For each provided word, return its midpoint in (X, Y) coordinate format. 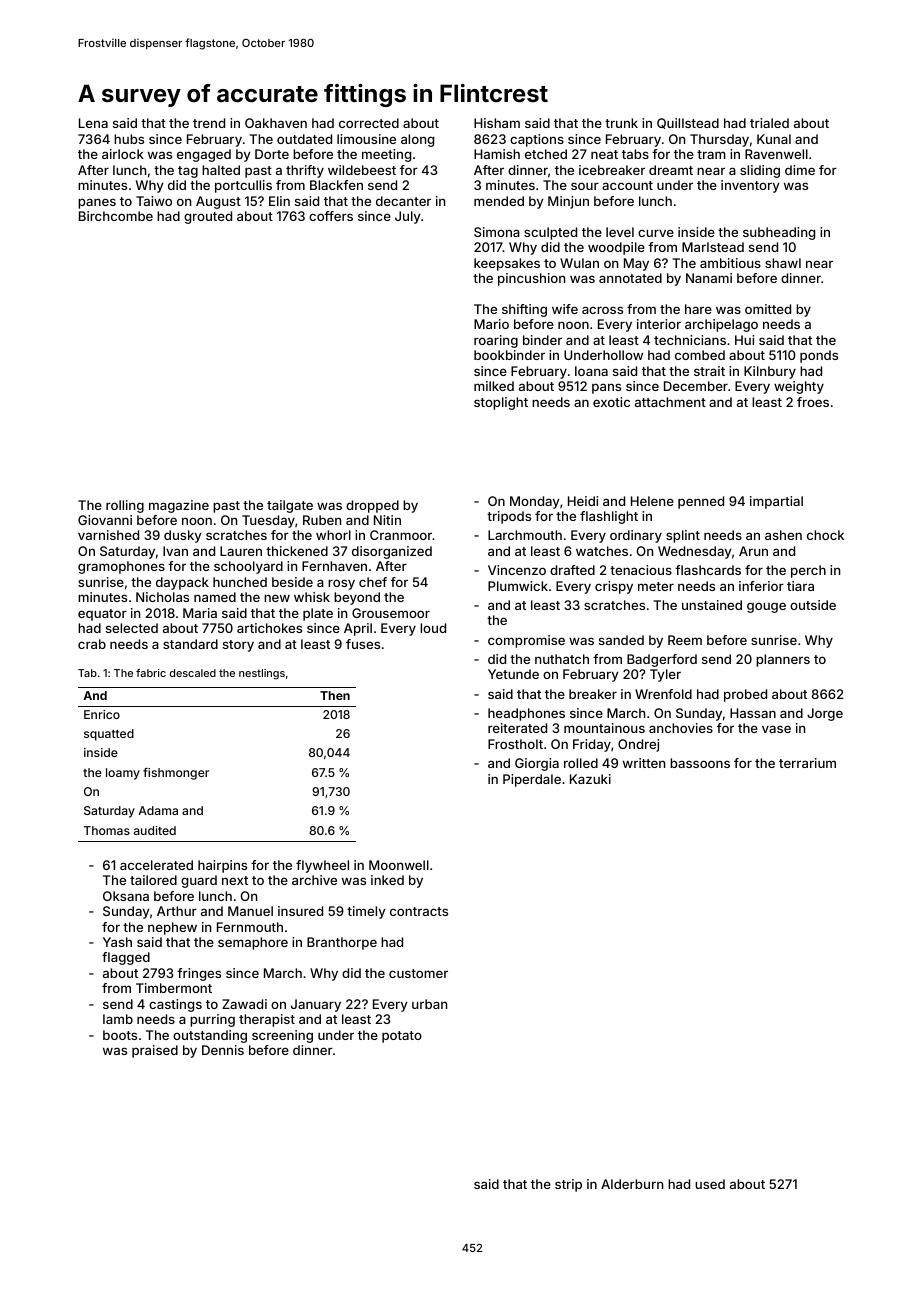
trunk (621, 123)
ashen (783, 535)
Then (335, 695)
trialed (769, 123)
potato (402, 1037)
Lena (93, 123)
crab (92, 644)
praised (155, 1051)
